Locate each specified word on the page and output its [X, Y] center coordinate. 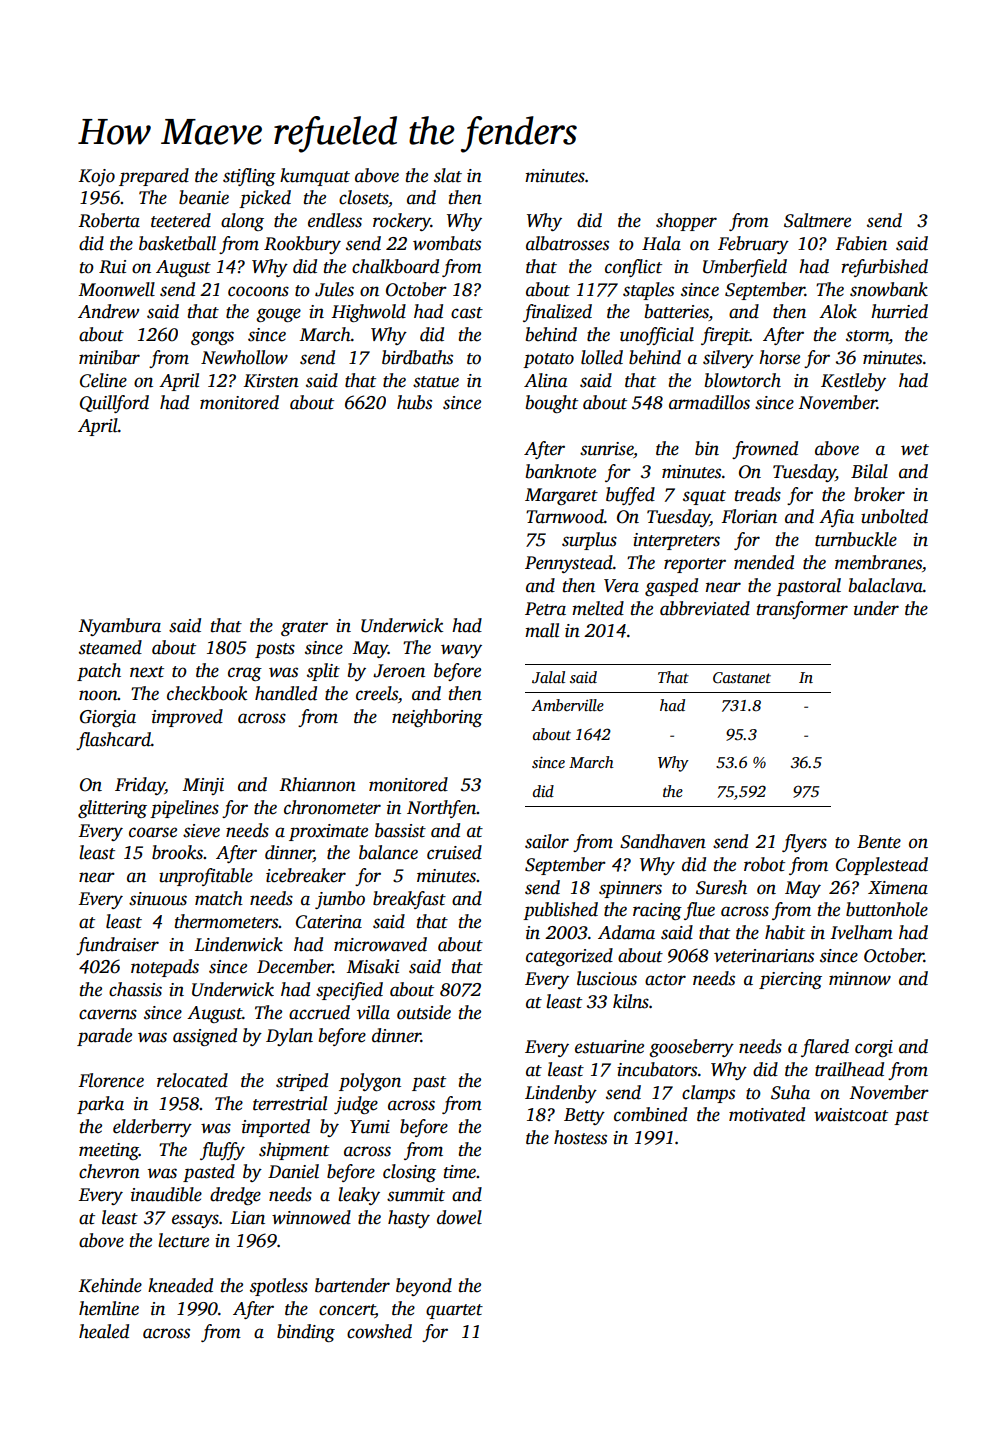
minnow [860, 979]
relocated [192, 1080]
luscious [607, 978]
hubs [414, 402]
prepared [154, 177]
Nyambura [119, 627]
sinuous [158, 899]
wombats [447, 243]
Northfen [442, 809]
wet [915, 450]
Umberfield [745, 268]
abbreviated [705, 608]
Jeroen [399, 671]
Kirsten [271, 381]
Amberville [567, 705]
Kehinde [110, 1285]
